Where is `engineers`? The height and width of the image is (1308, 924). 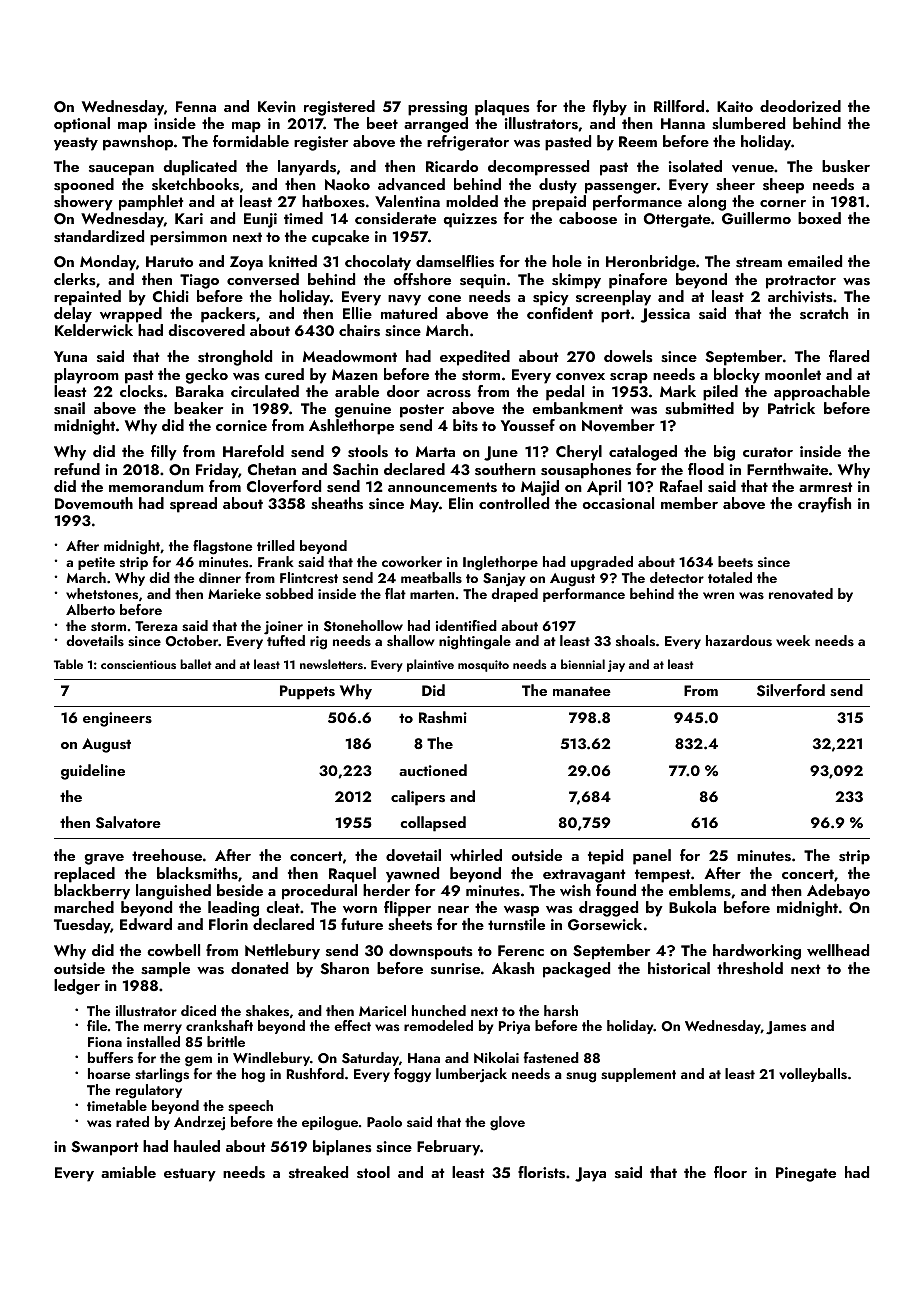
engineers is located at coordinates (117, 719).
